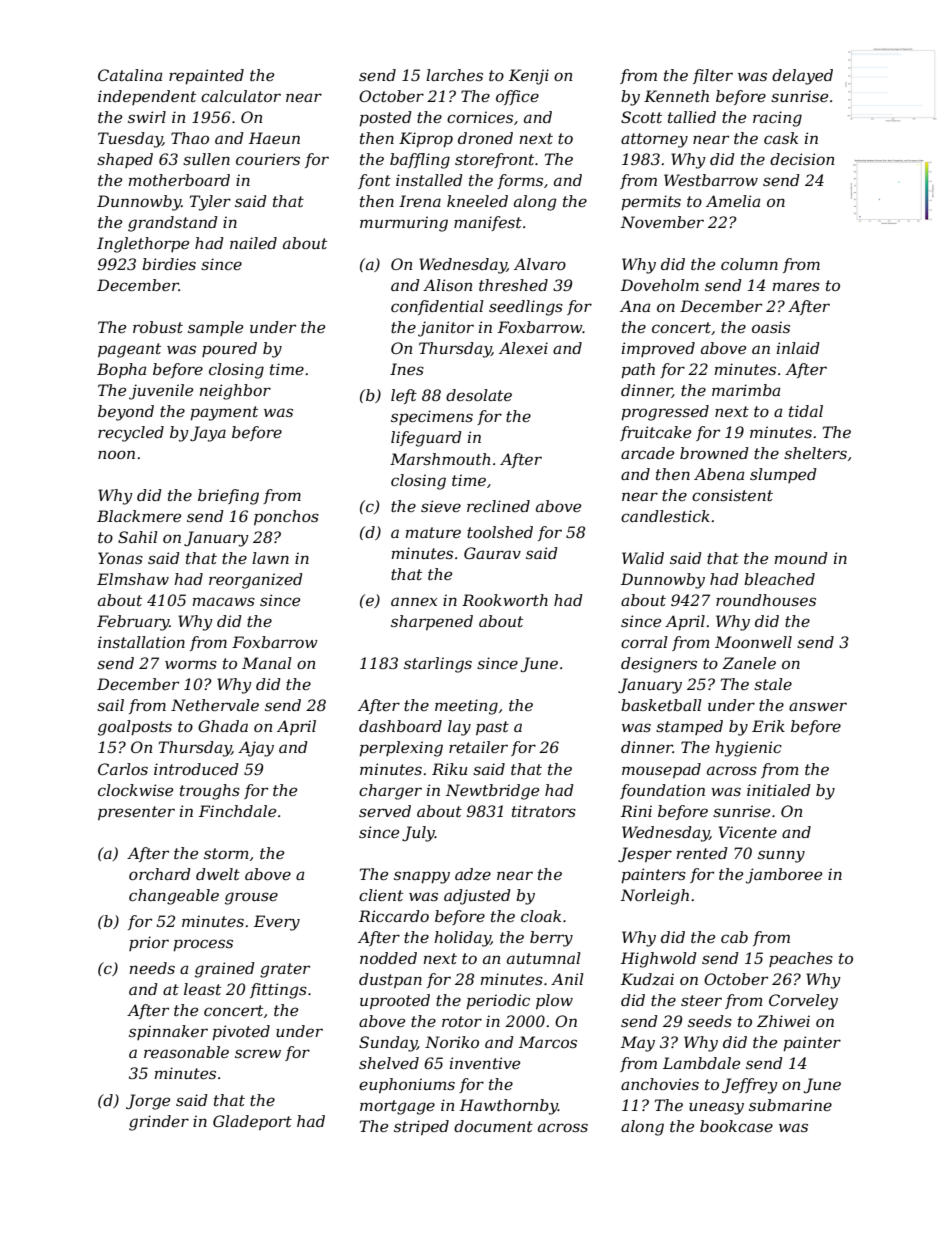  Describe the element at coordinates (286, 517) in the document. I see `ponchos` at that location.
